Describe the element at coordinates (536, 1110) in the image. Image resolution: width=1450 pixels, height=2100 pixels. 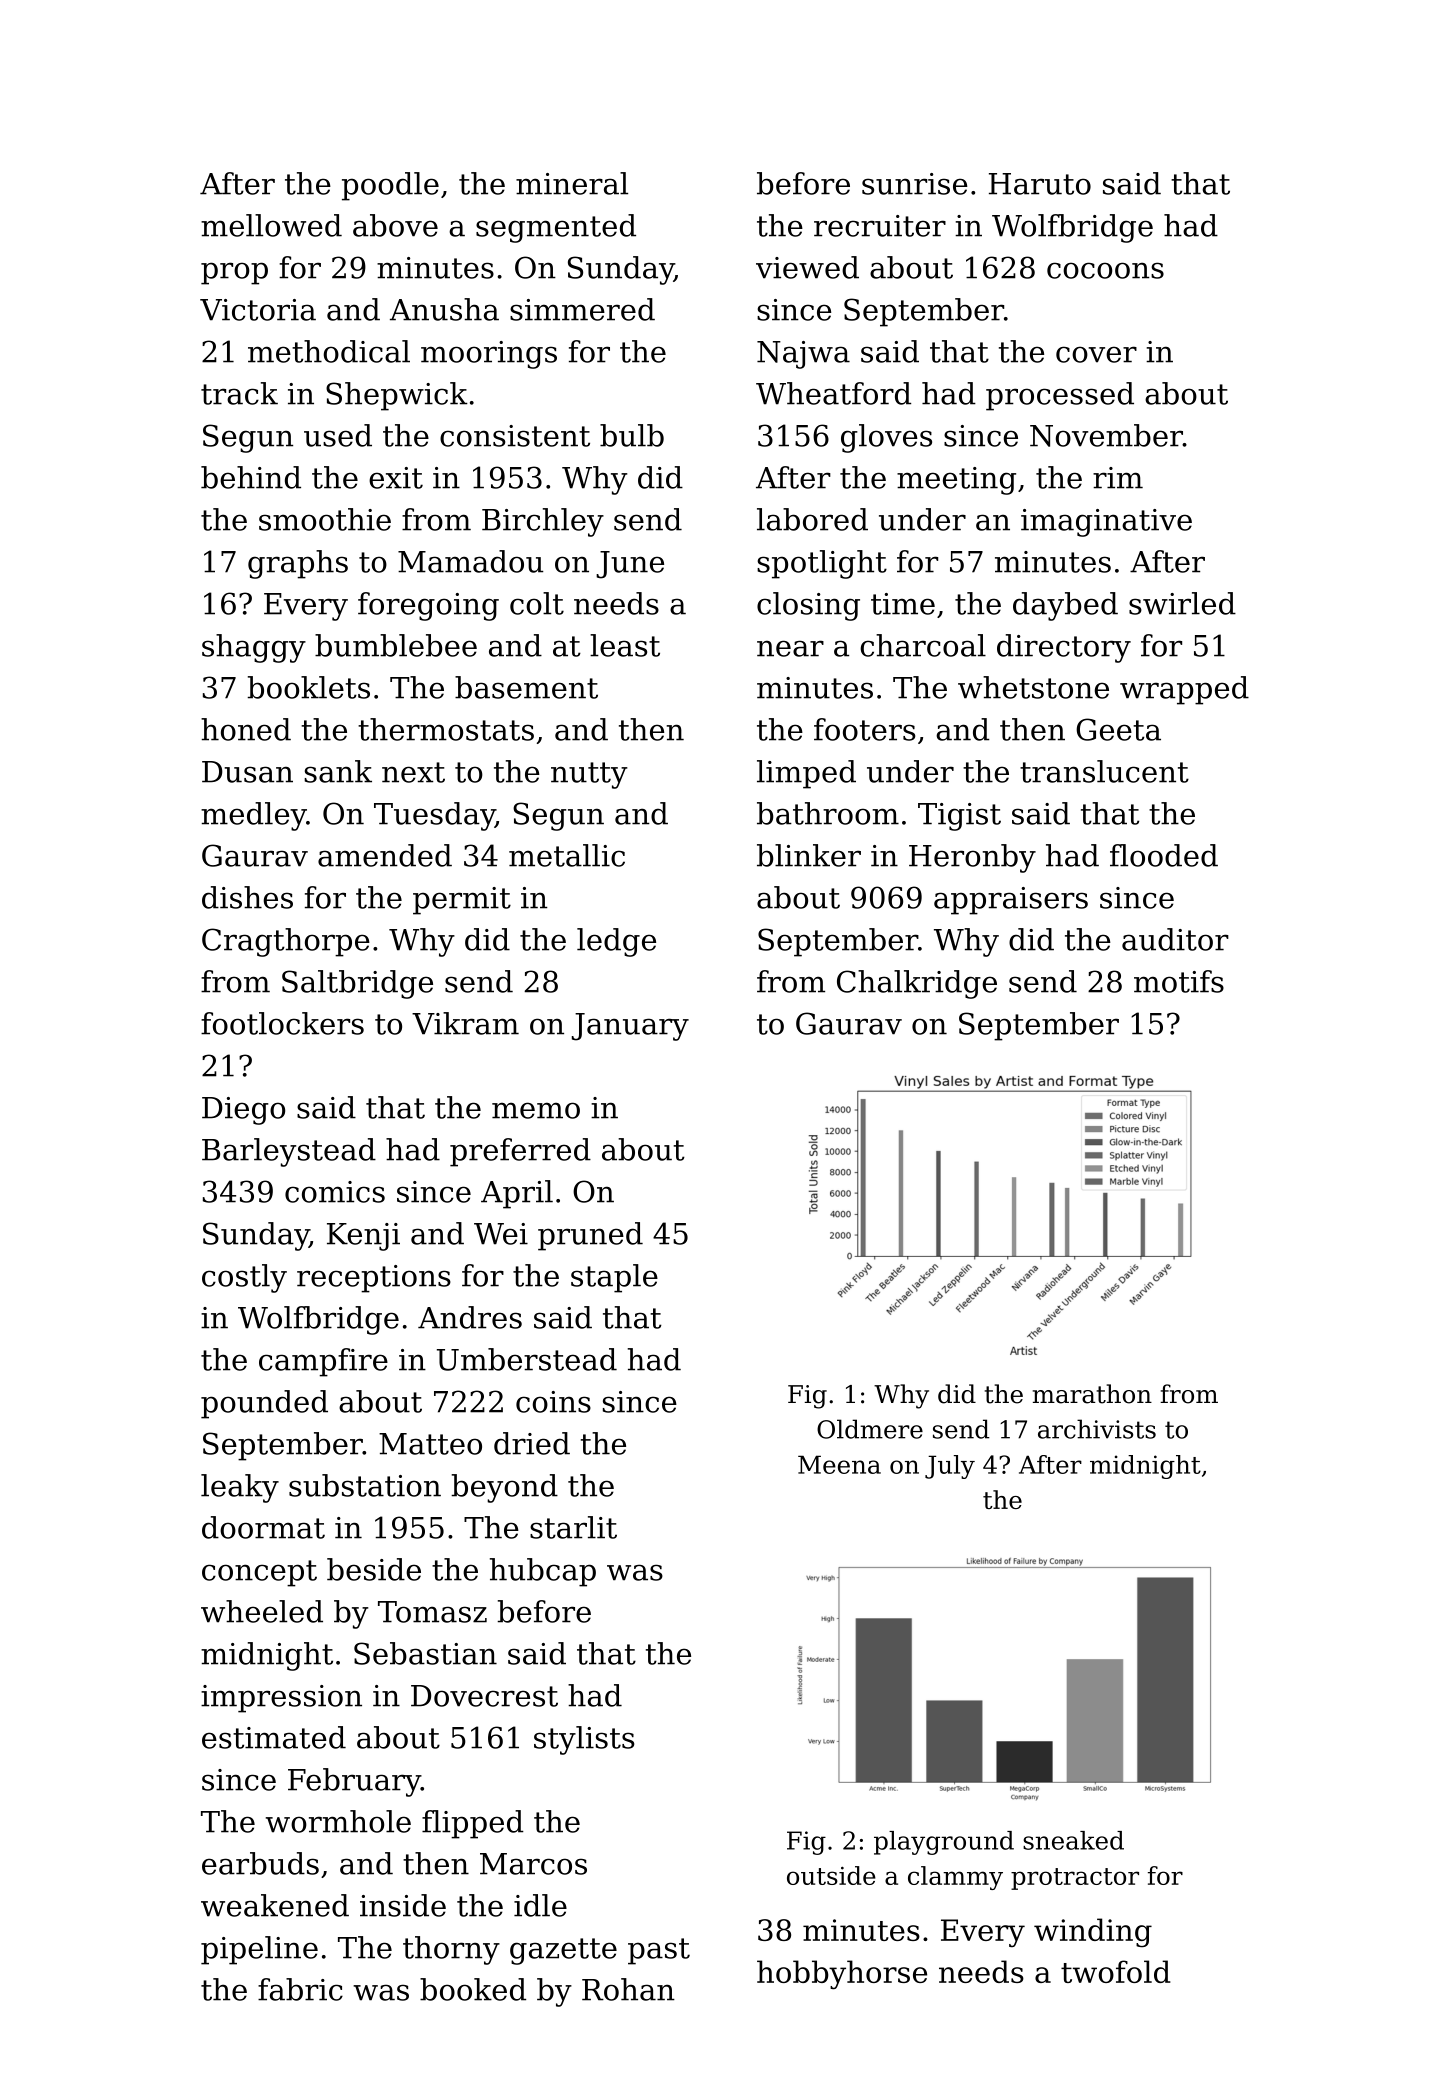
I see `memo` at that location.
